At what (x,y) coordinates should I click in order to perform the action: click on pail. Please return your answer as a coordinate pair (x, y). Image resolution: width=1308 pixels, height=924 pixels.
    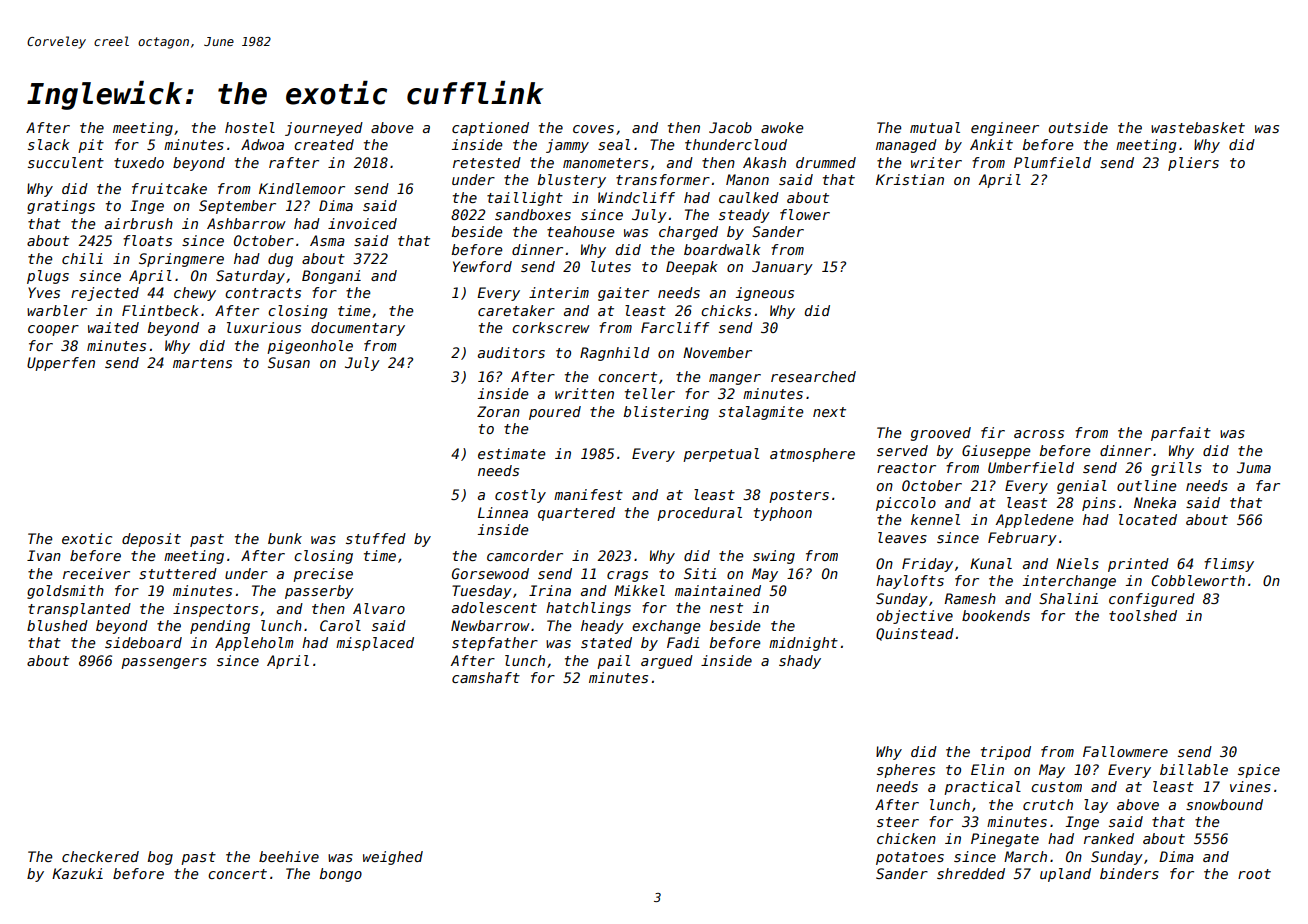
    Looking at the image, I should click on (613, 662).
